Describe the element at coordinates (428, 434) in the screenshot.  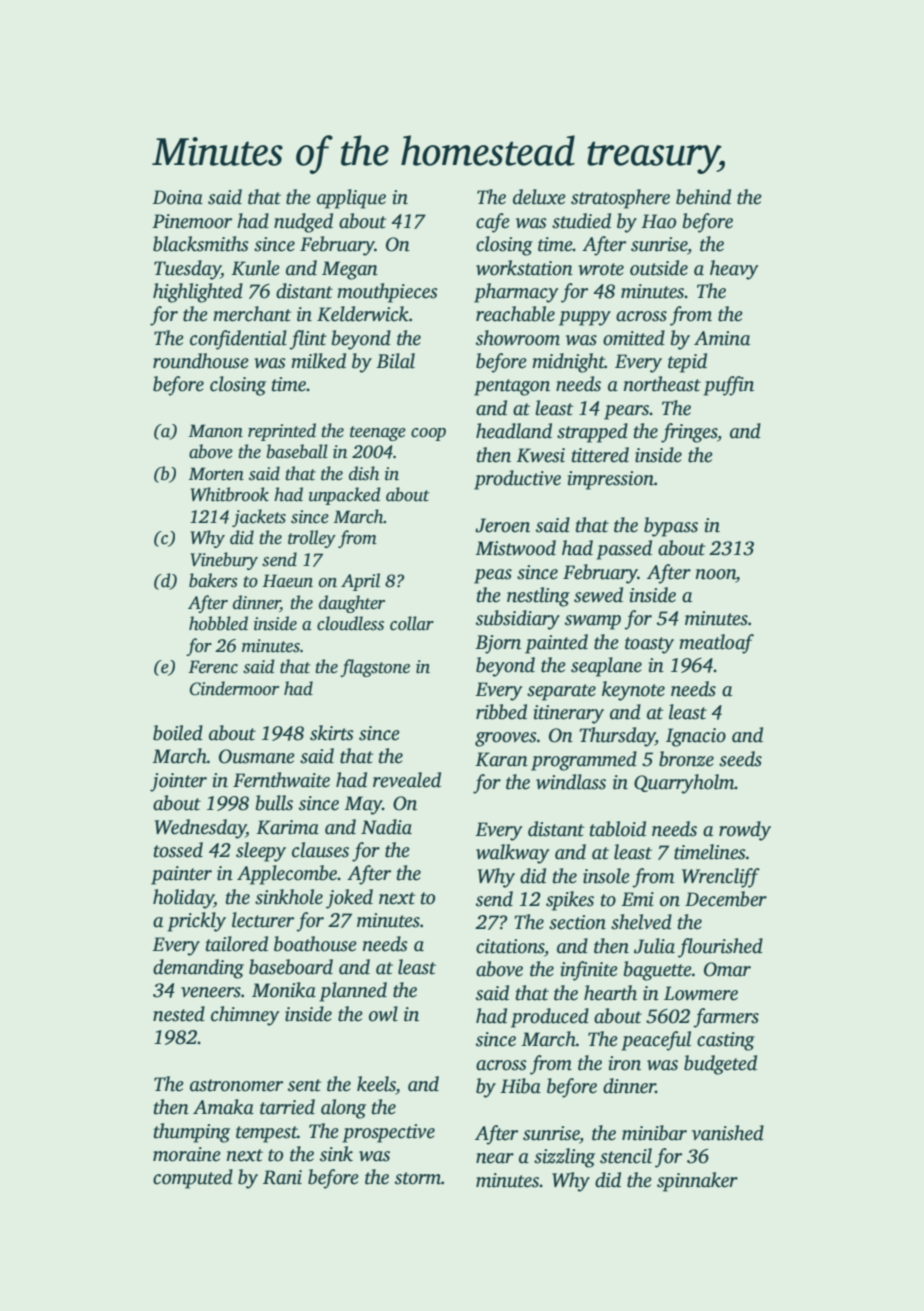
I see `coop` at that location.
